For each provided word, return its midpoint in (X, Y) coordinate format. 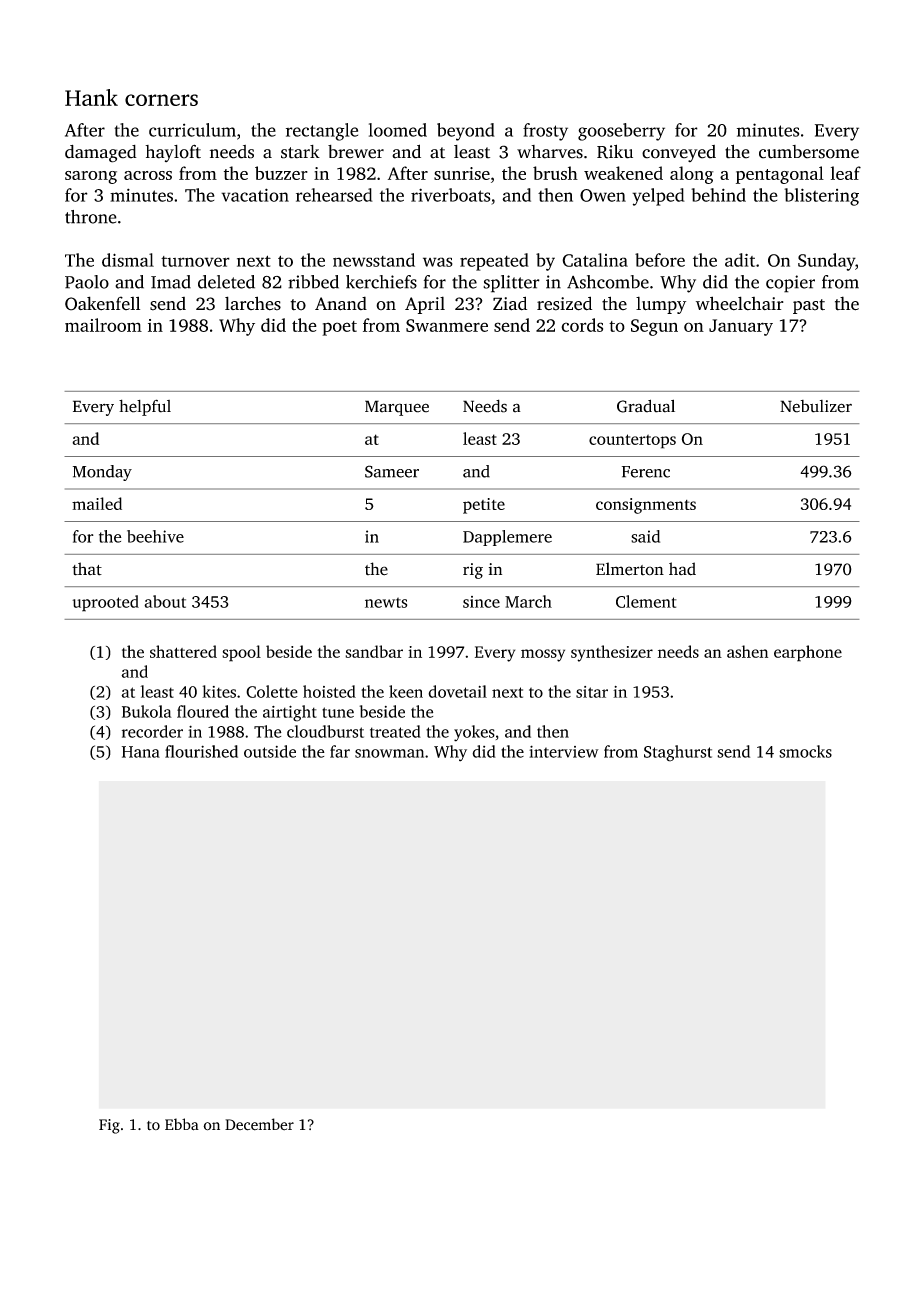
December (259, 1124)
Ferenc (646, 472)
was (438, 262)
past (809, 306)
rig (473, 571)
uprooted (105, 603)
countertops (632, 441)
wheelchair (740, 303)
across (148, 175)
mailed (97, 503)
